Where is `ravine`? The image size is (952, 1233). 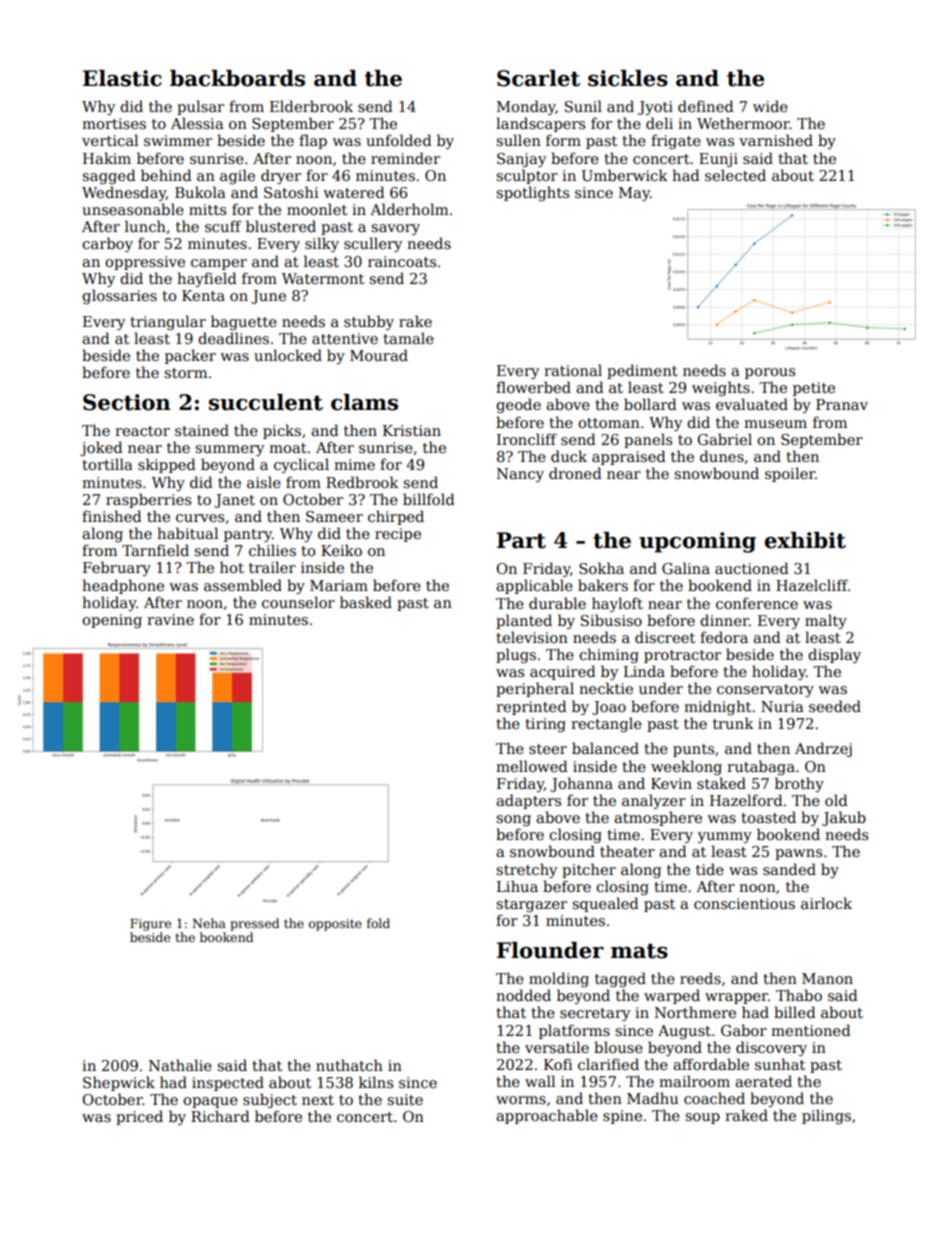
ravine is located at coordinates (170, 619).
